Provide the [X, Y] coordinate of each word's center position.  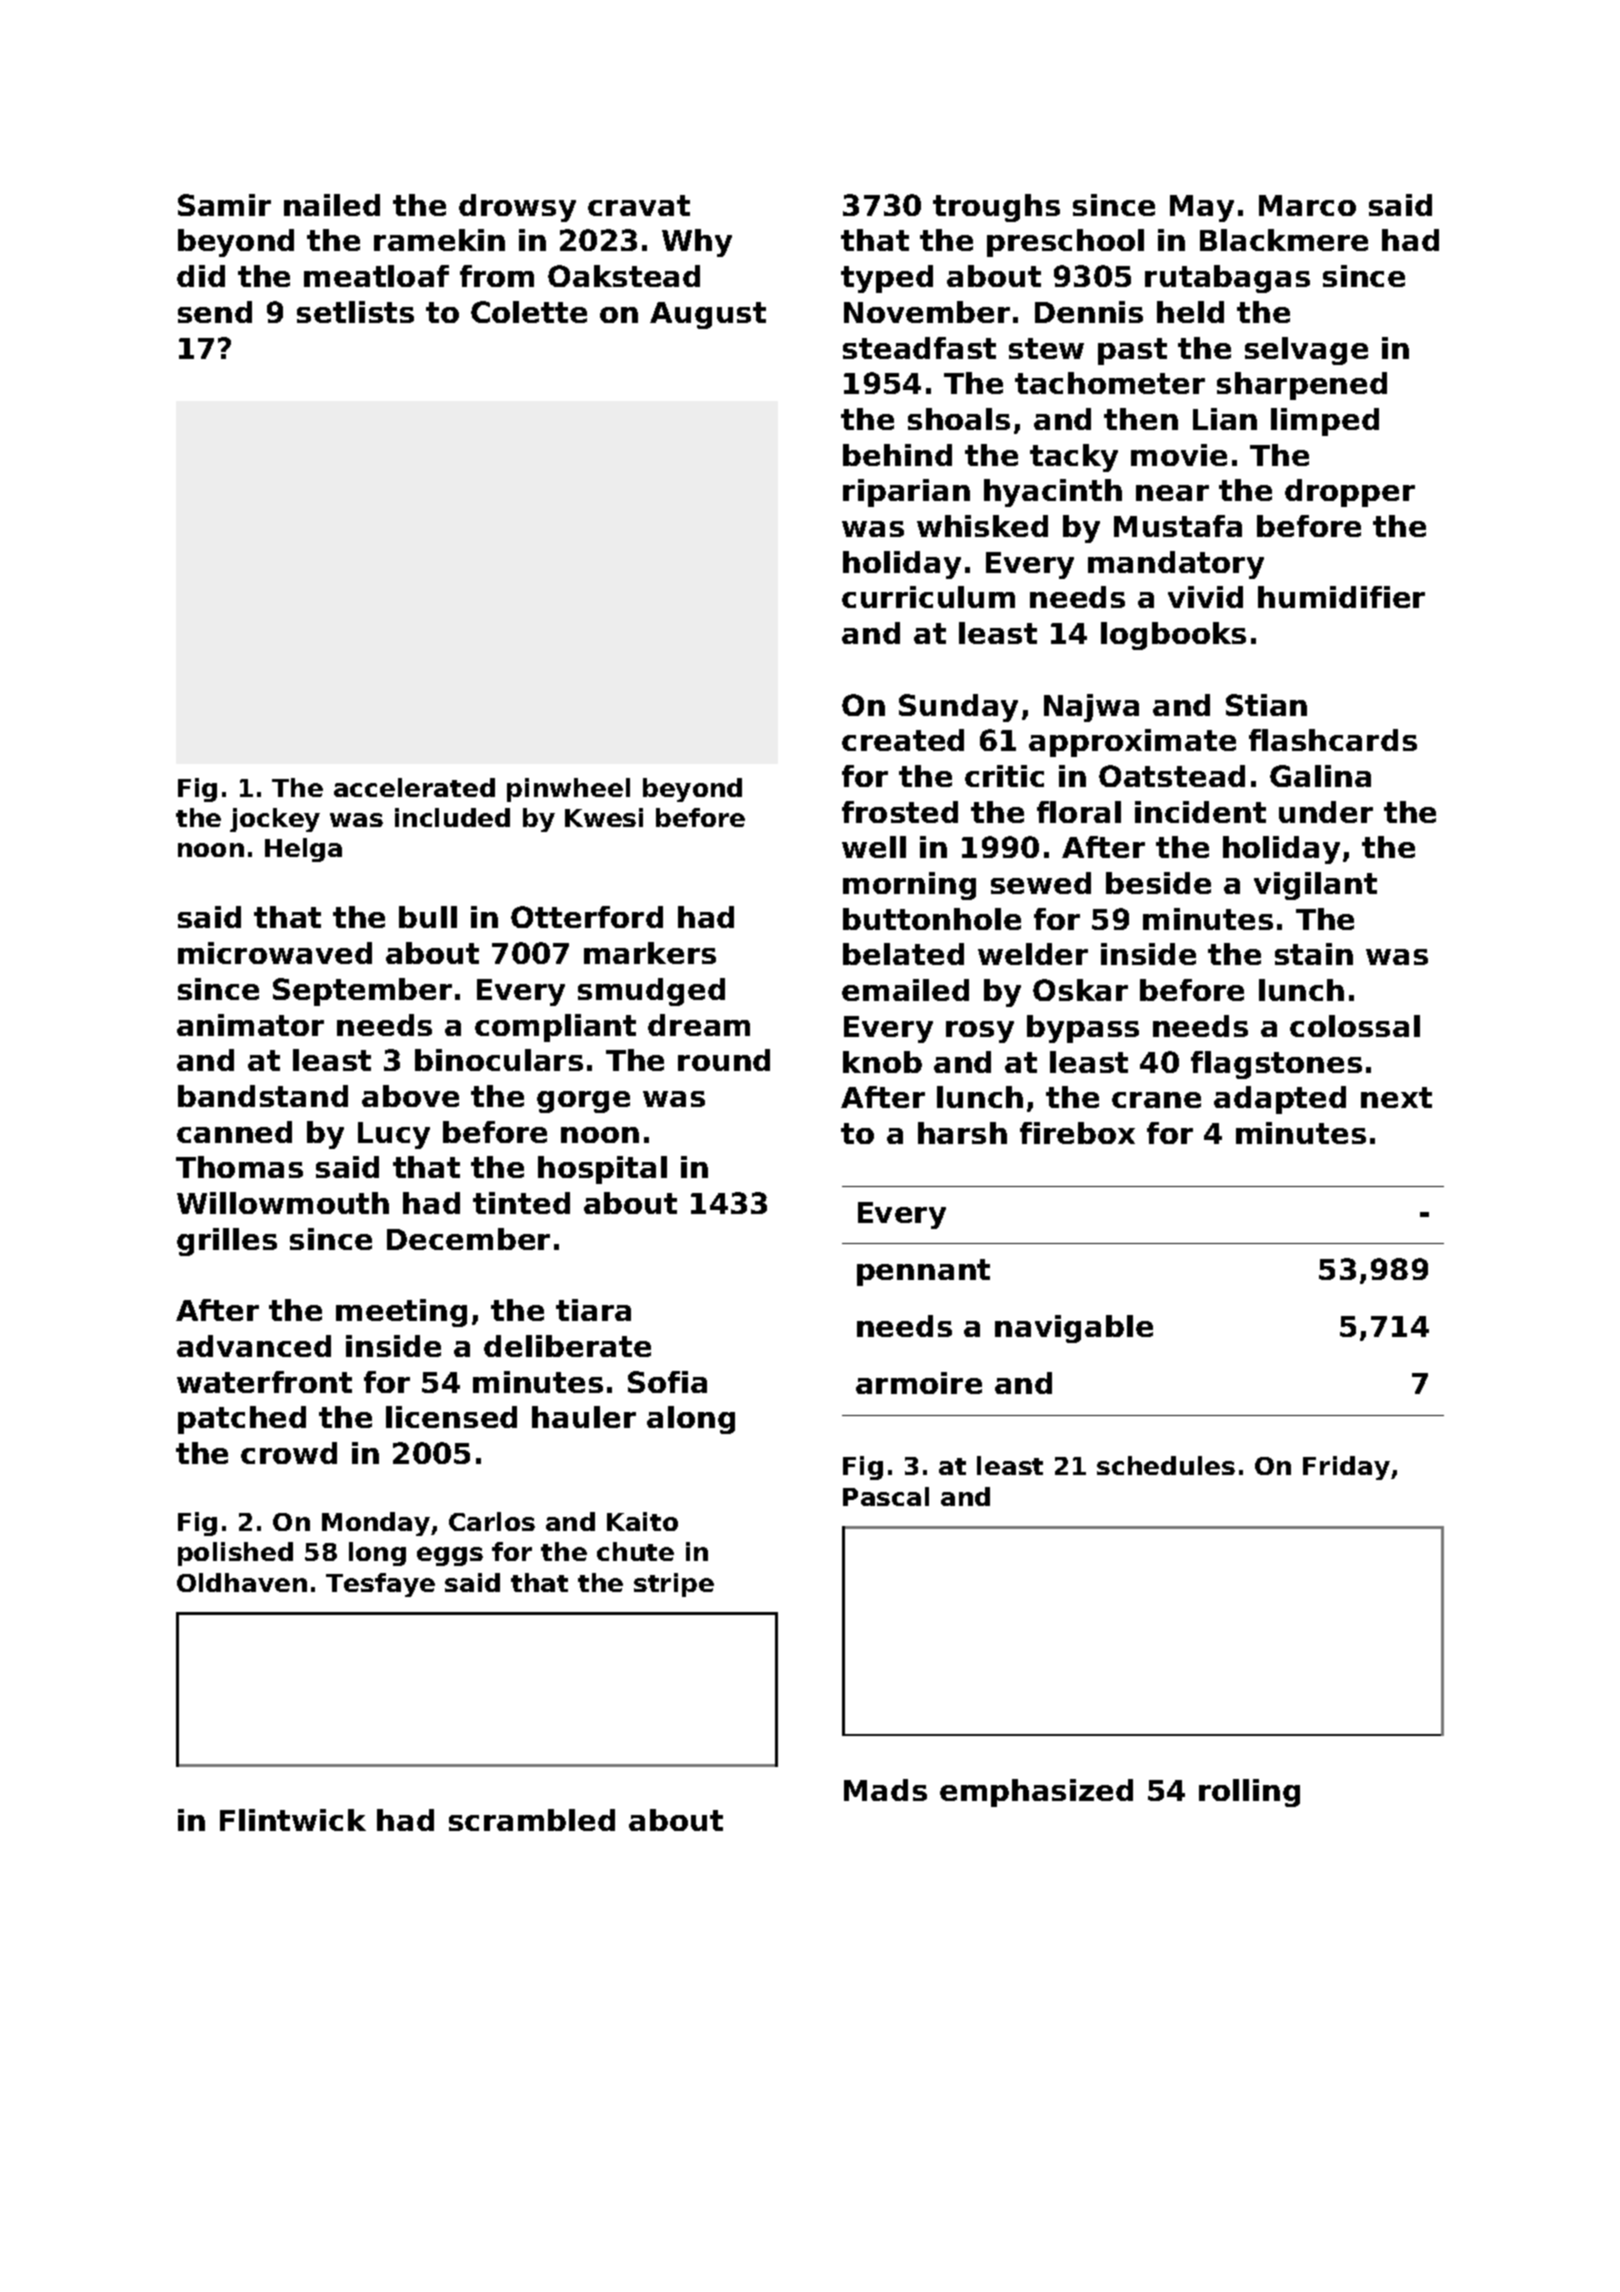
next [1396, 1097]
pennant [923, 1272]
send [215, 312]
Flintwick [293, 1820]
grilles [227, 1242]
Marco [1307, 205]
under [1326, 812]
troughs [996, 208]
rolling [1249, 1793]
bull [428, 917]
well [874, 847]
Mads [885, 1790]
